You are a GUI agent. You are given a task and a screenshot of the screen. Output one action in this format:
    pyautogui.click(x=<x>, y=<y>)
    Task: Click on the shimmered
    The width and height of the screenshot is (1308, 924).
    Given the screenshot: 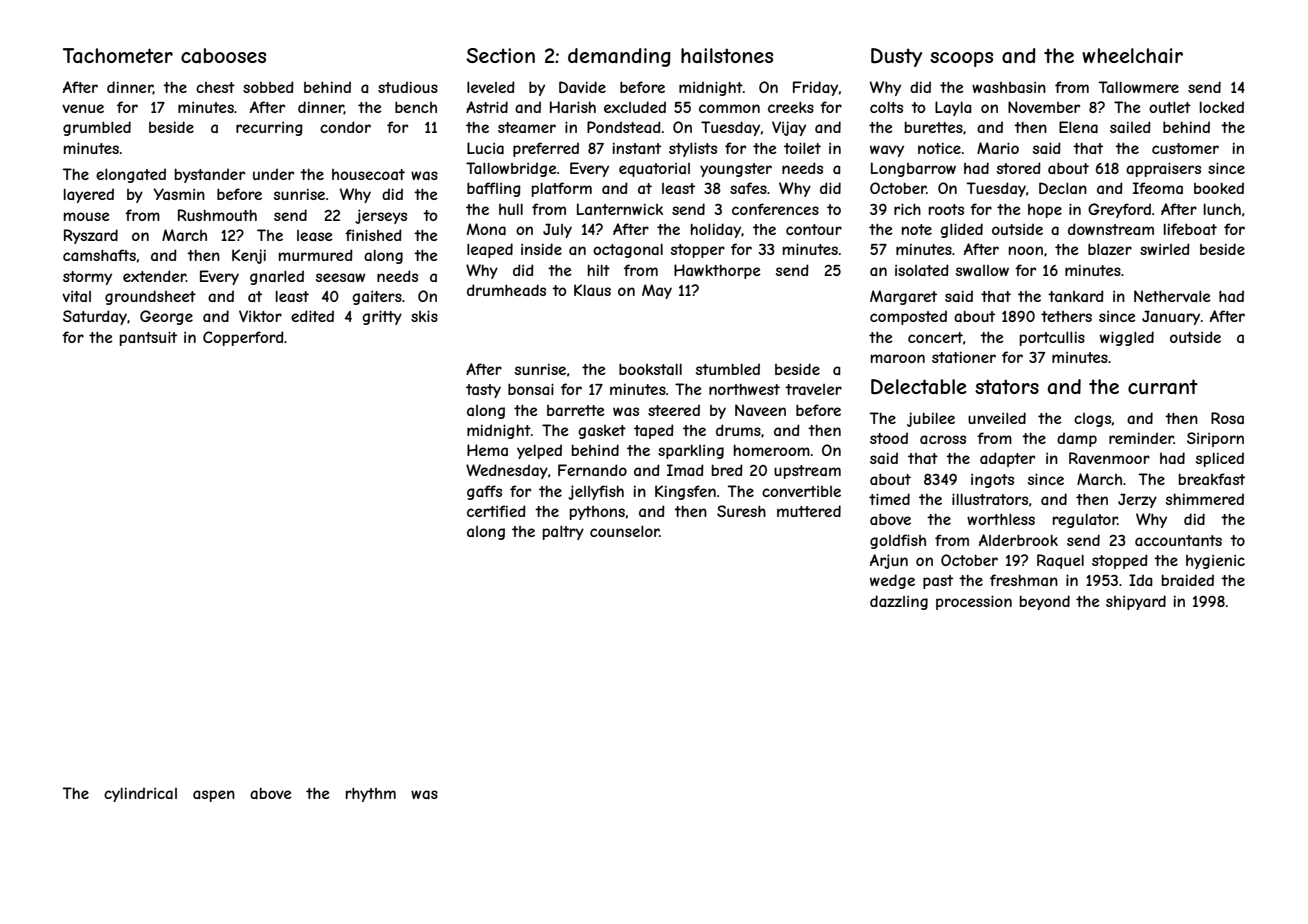 What is the action you would take?
    pyautogui.click(x=1205, y=499)
